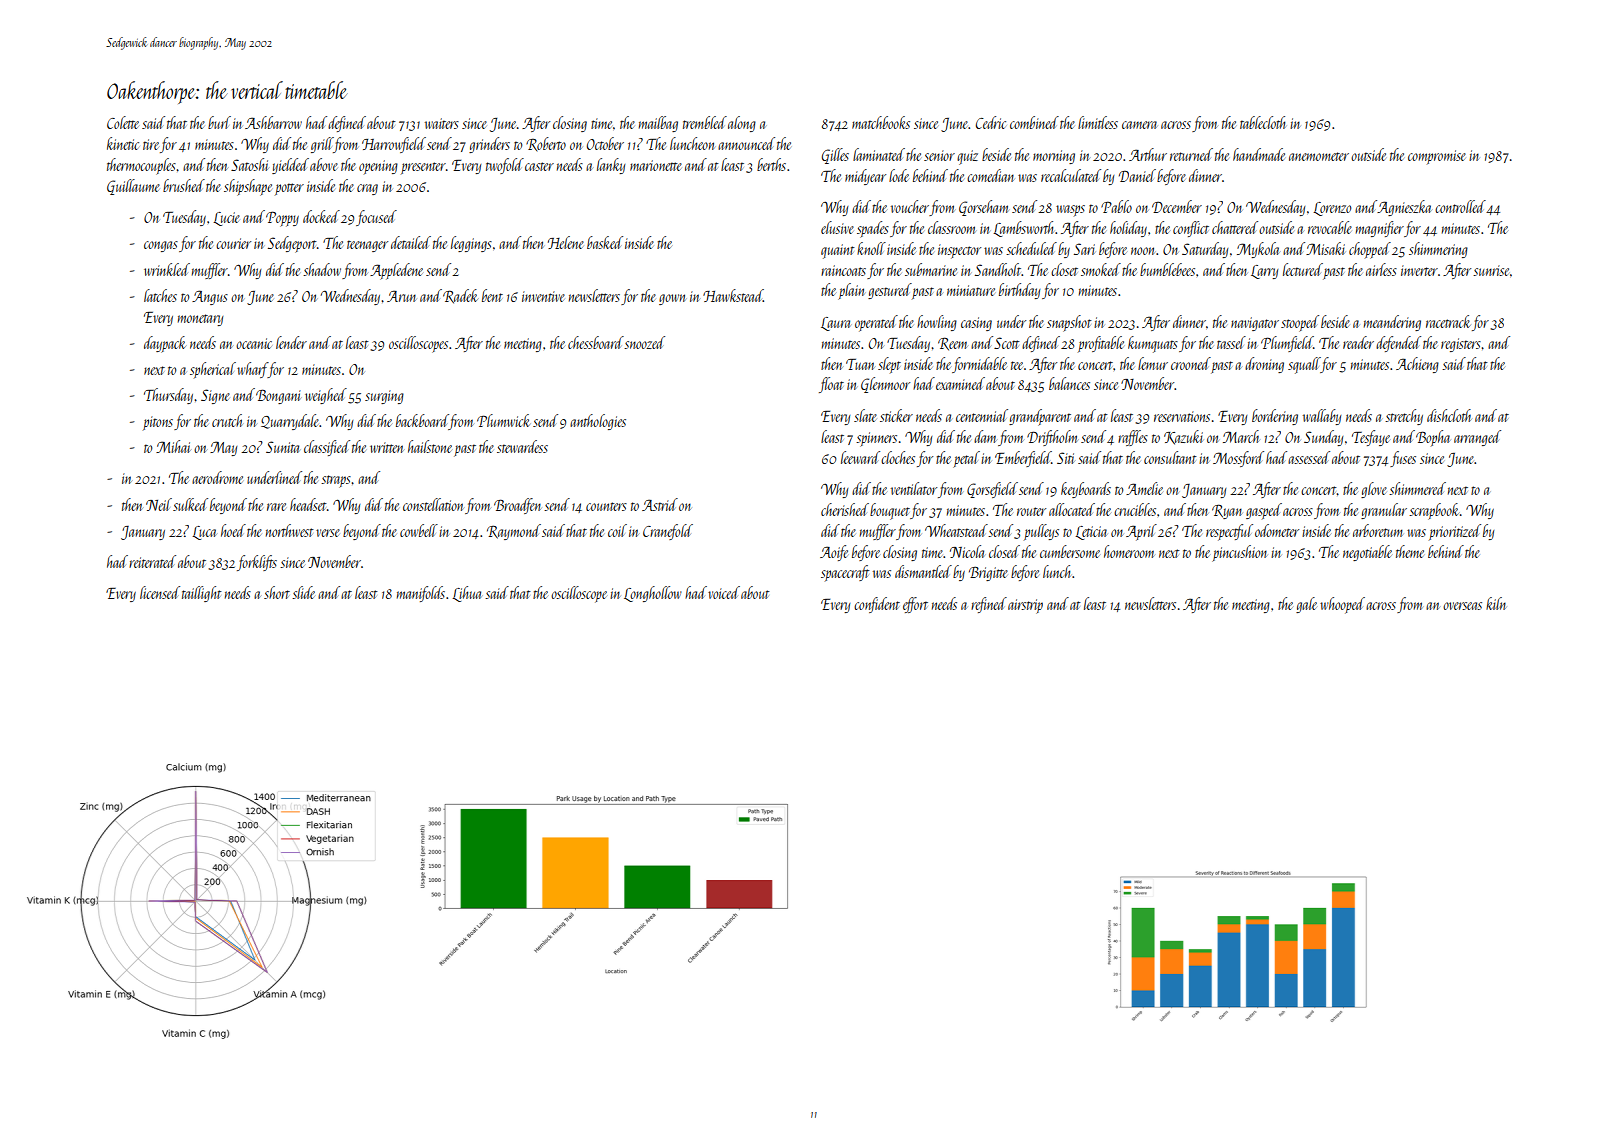 The image size is (1620, 1146). Describe the element at coordinates (596, 342) in the image. I see `chessboard` at that location.
